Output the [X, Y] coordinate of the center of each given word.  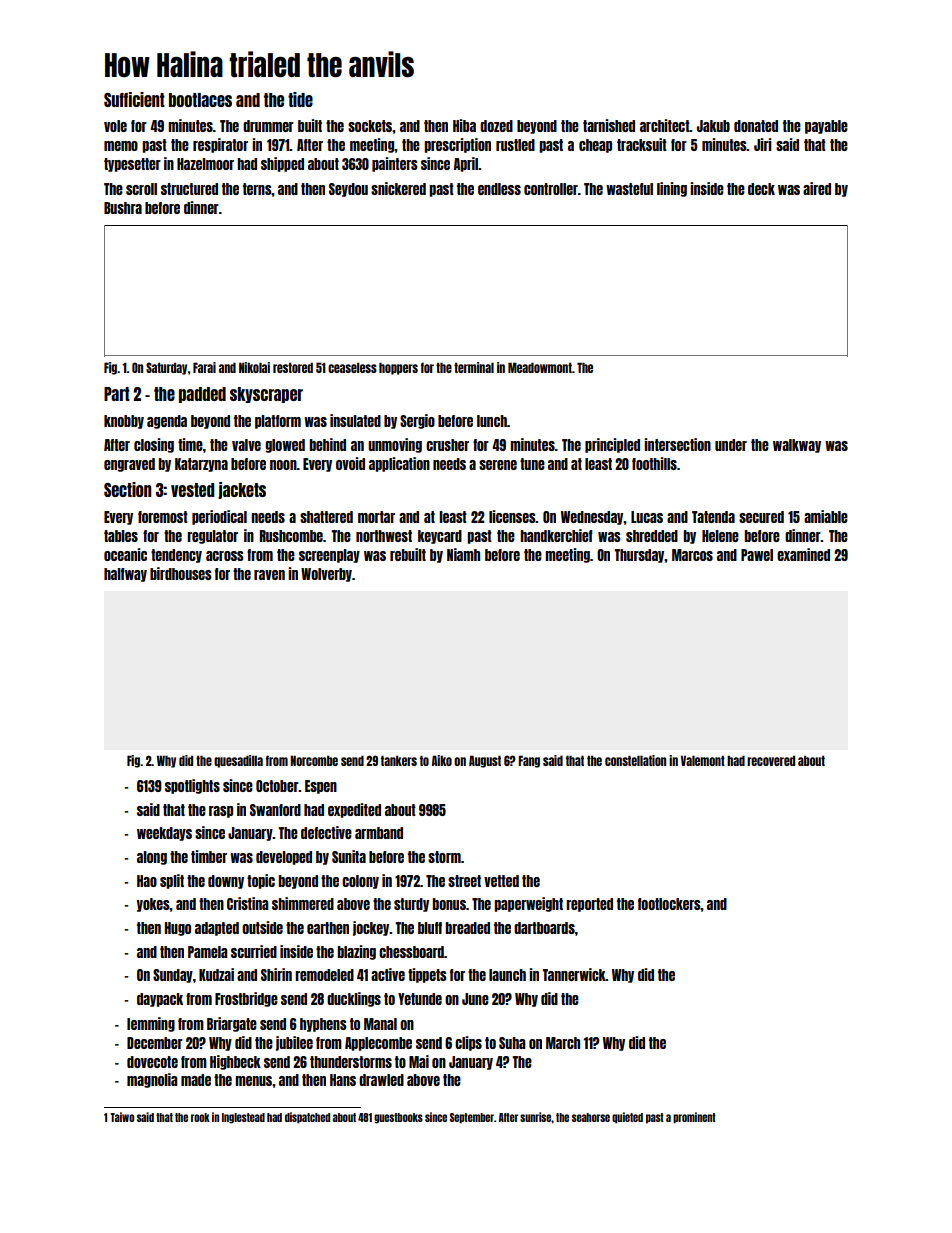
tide [300, 99]
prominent [694, 1118]
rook [200, 1117]
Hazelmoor [205, 164]
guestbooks [398, 1118]
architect [665, 125]
